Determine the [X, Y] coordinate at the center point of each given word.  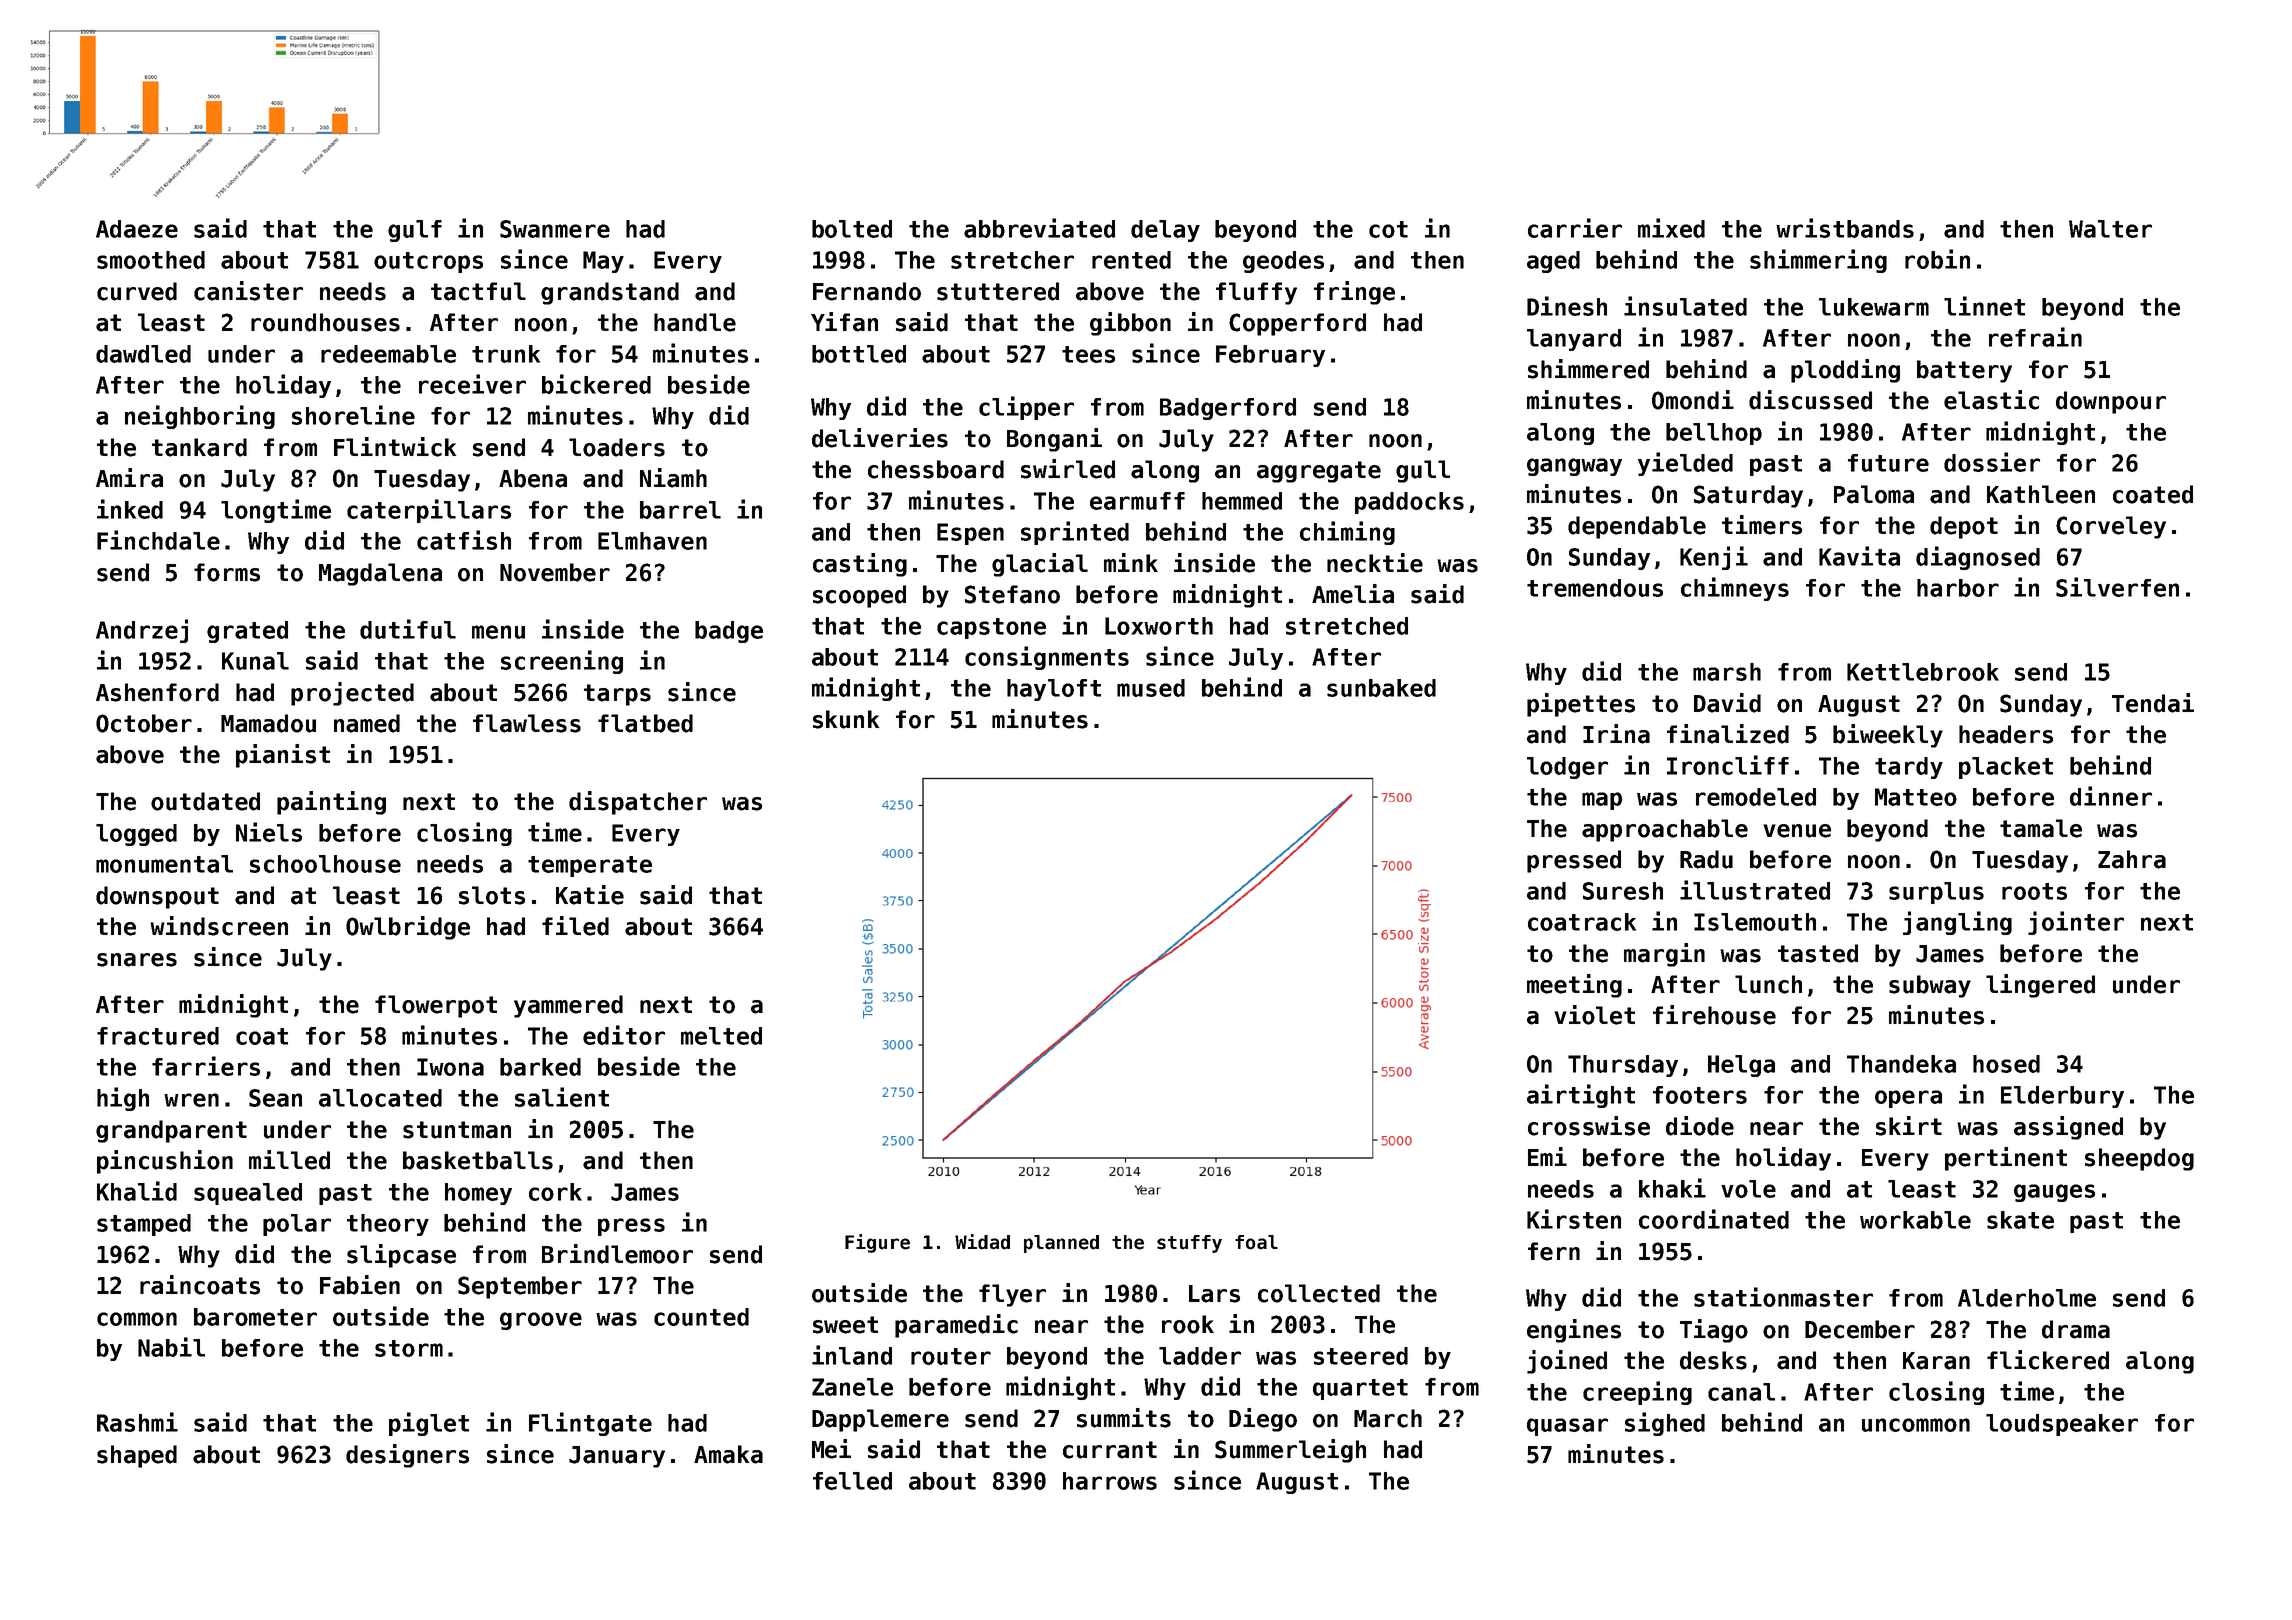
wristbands [1845, 228]
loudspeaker [2062, 1425]
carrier [1575, 228]
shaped [137, 1456]
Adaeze [137, 229]
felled [852, 1481]
